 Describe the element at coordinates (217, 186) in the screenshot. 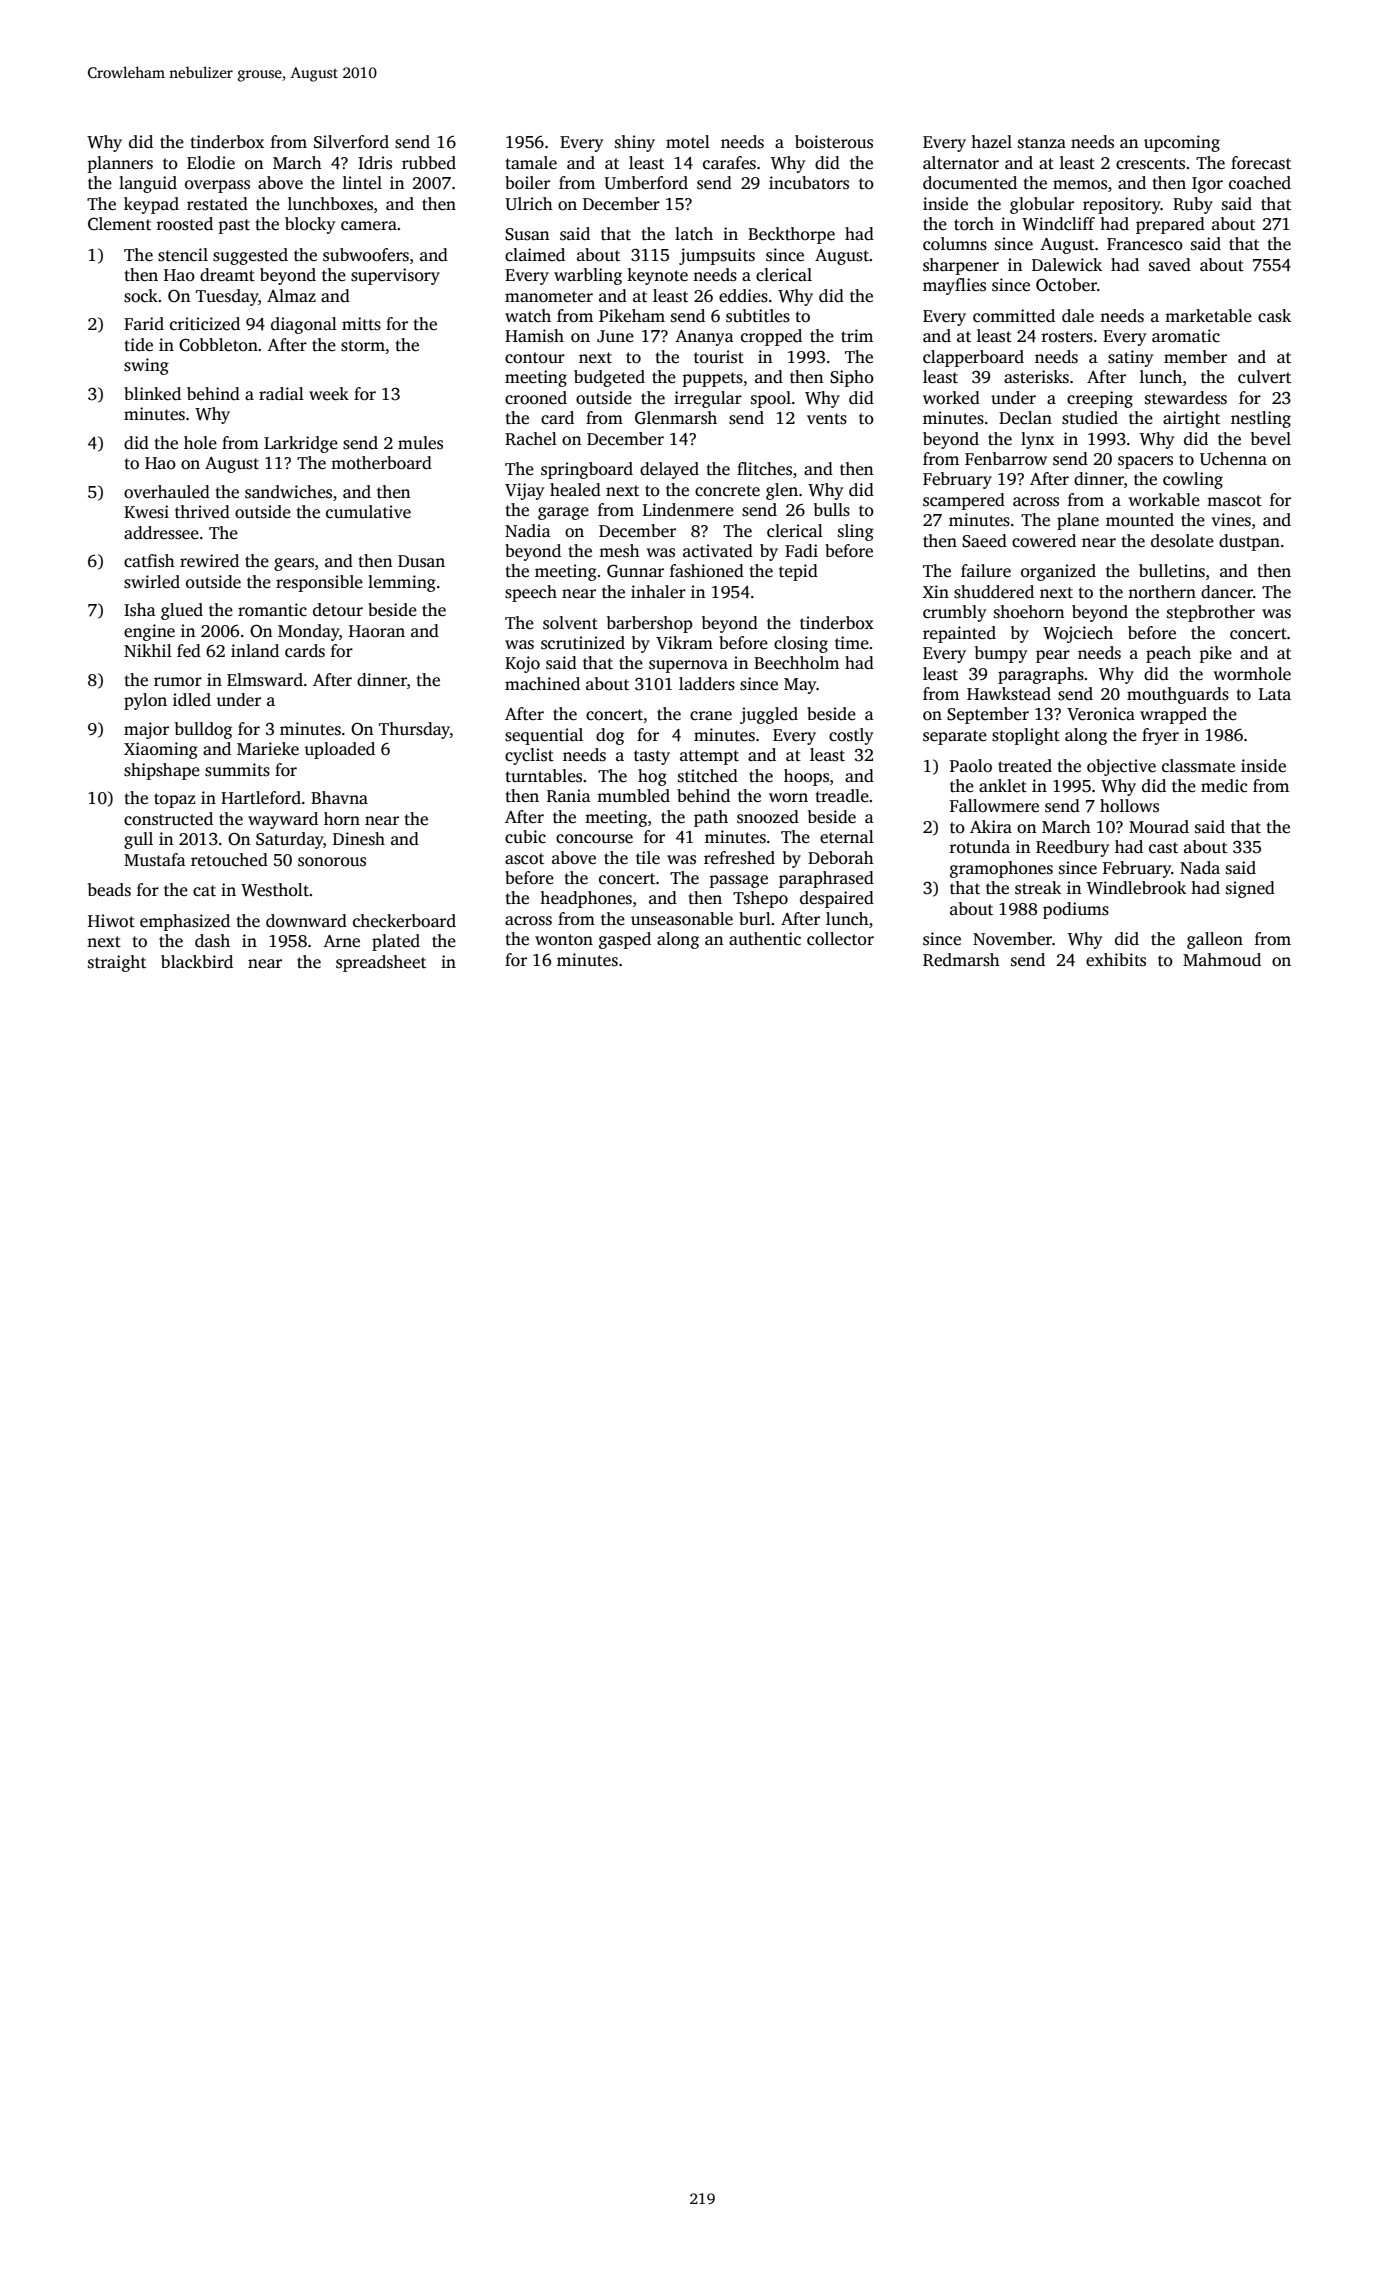

I see `overpass` at that location.
